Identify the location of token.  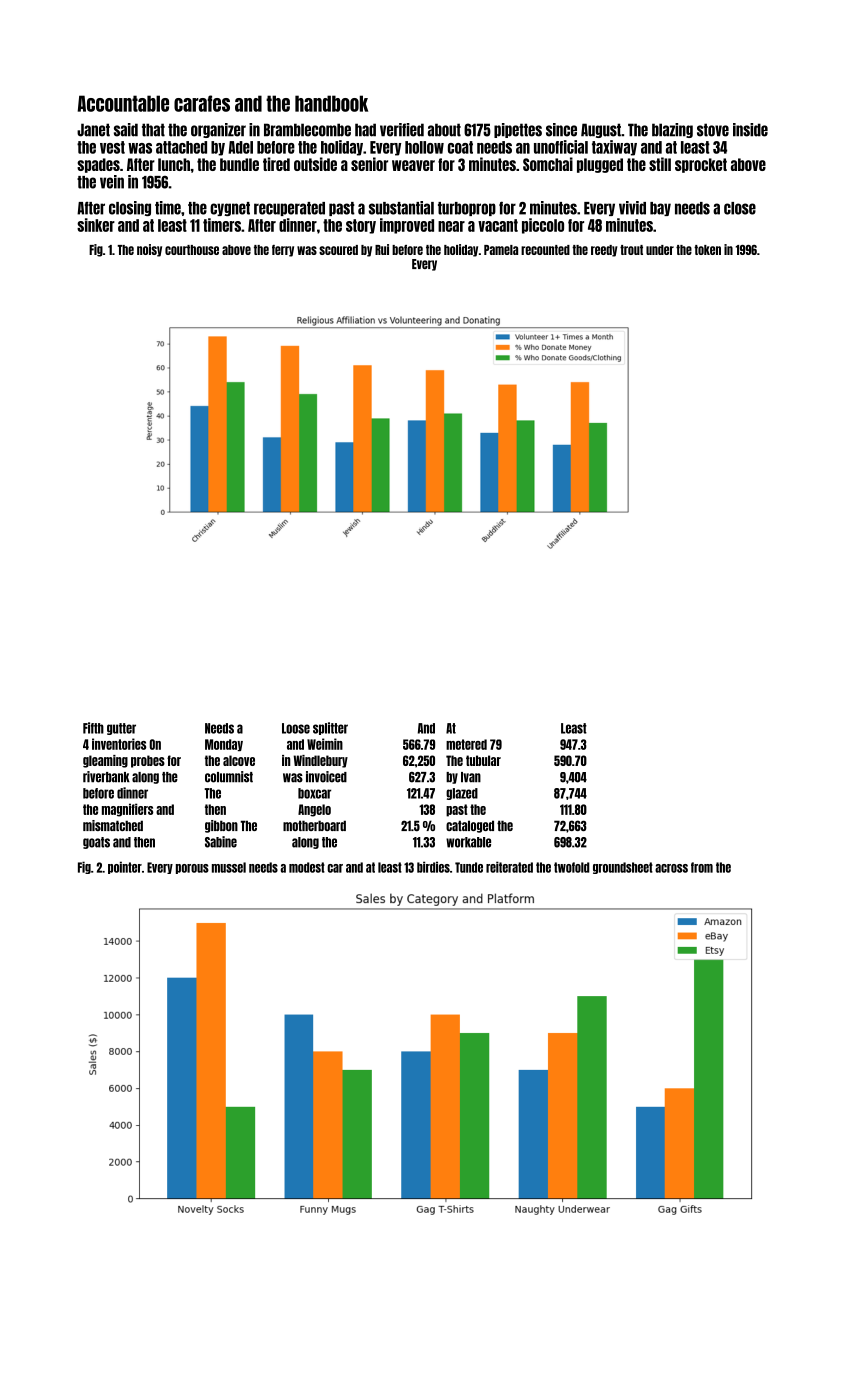
(707, 250).
